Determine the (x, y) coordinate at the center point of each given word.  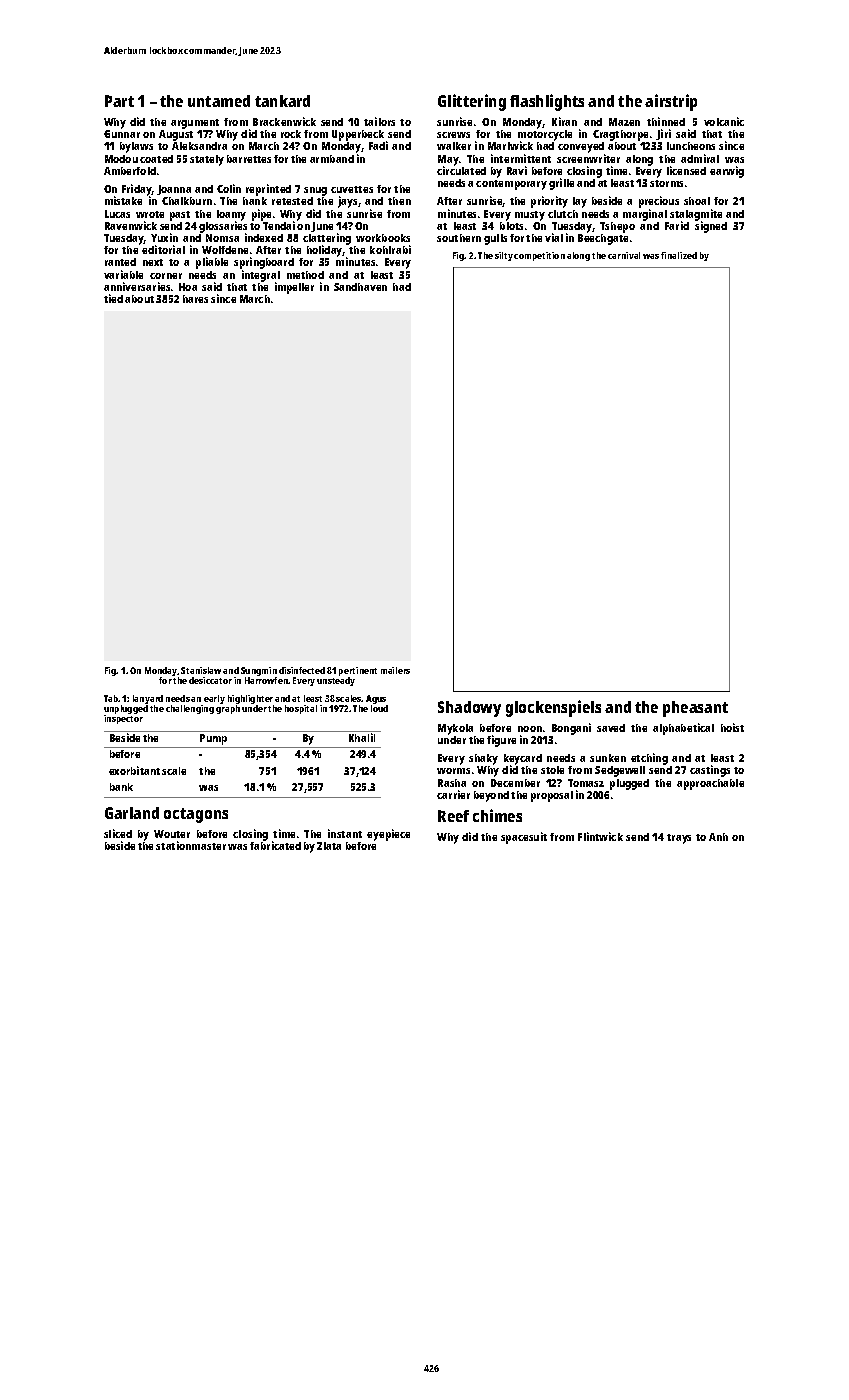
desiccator (210, 680)
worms (453, 771)
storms (666, 183)
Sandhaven (360, 287)
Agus (376, 699)
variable (123, 274)
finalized (679, 255)
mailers (395, 670)
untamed (219, 101)
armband (332, 159)
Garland (132, 813)
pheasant (695, 709)
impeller (294, 288)
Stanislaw (201, 670)
